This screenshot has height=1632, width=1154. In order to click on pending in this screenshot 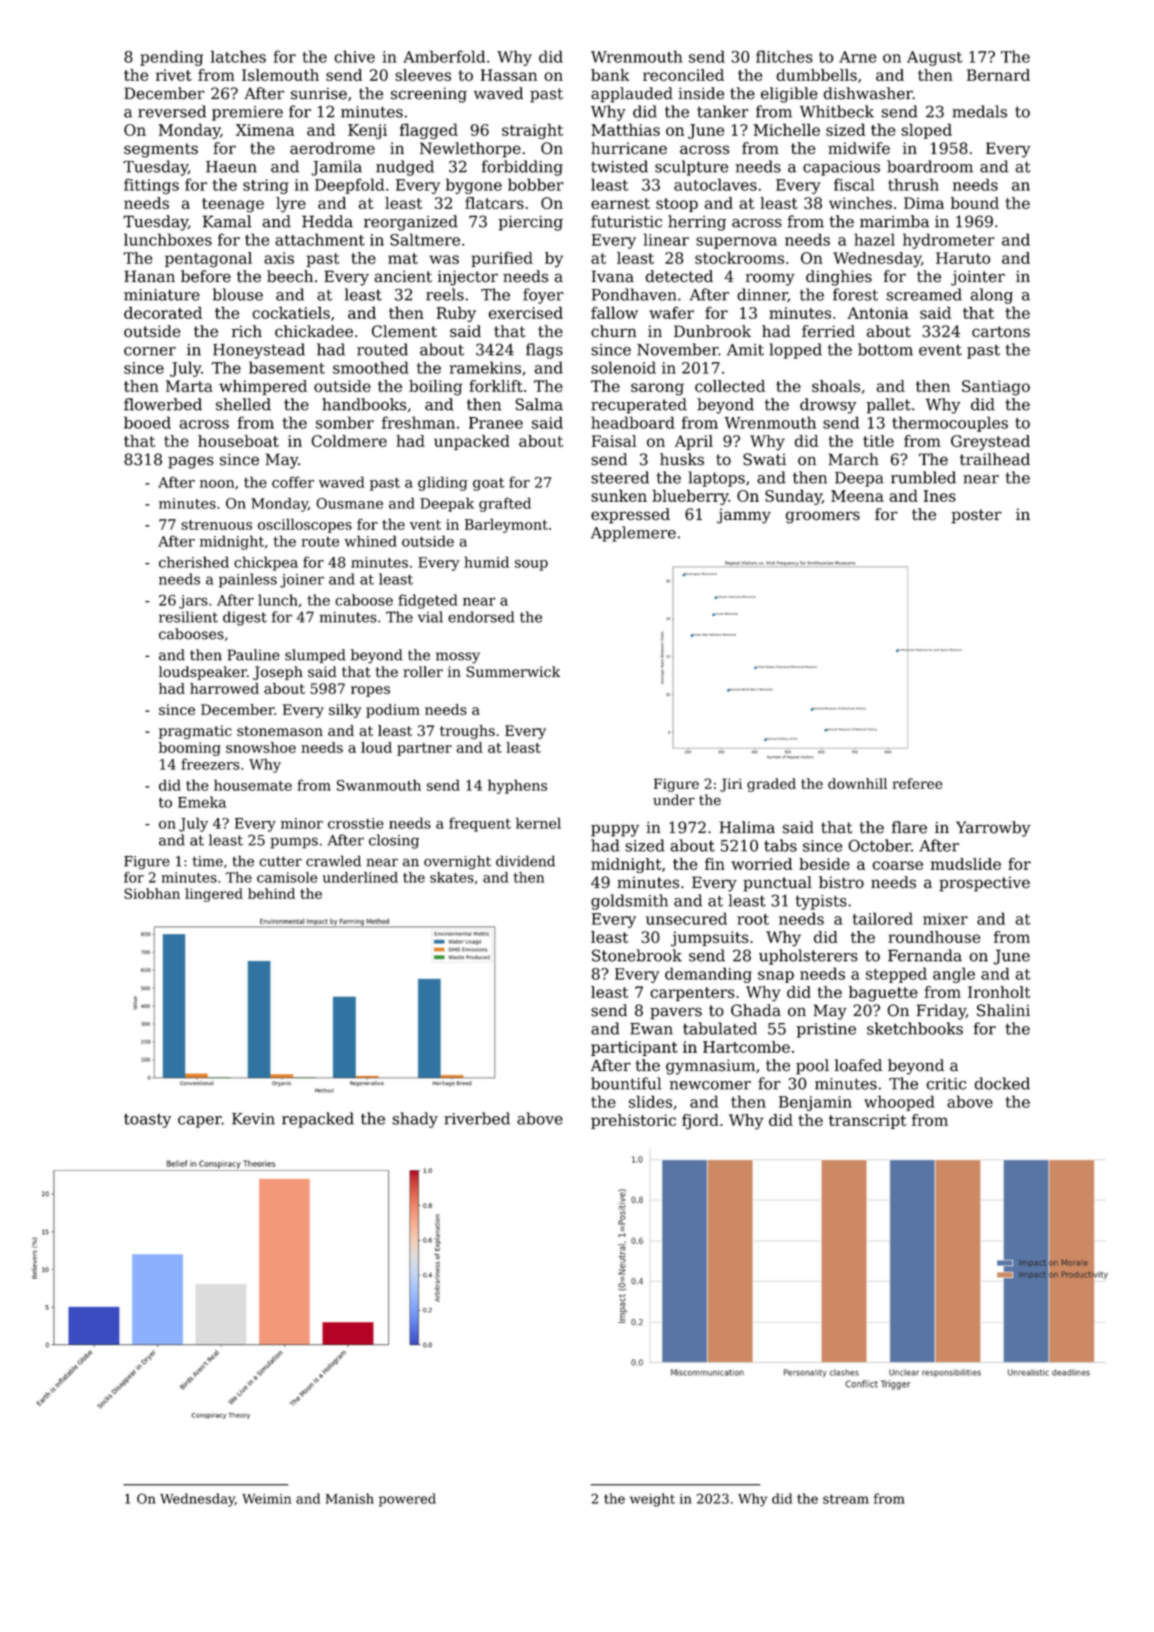, I will do `click(171, 58)`.
